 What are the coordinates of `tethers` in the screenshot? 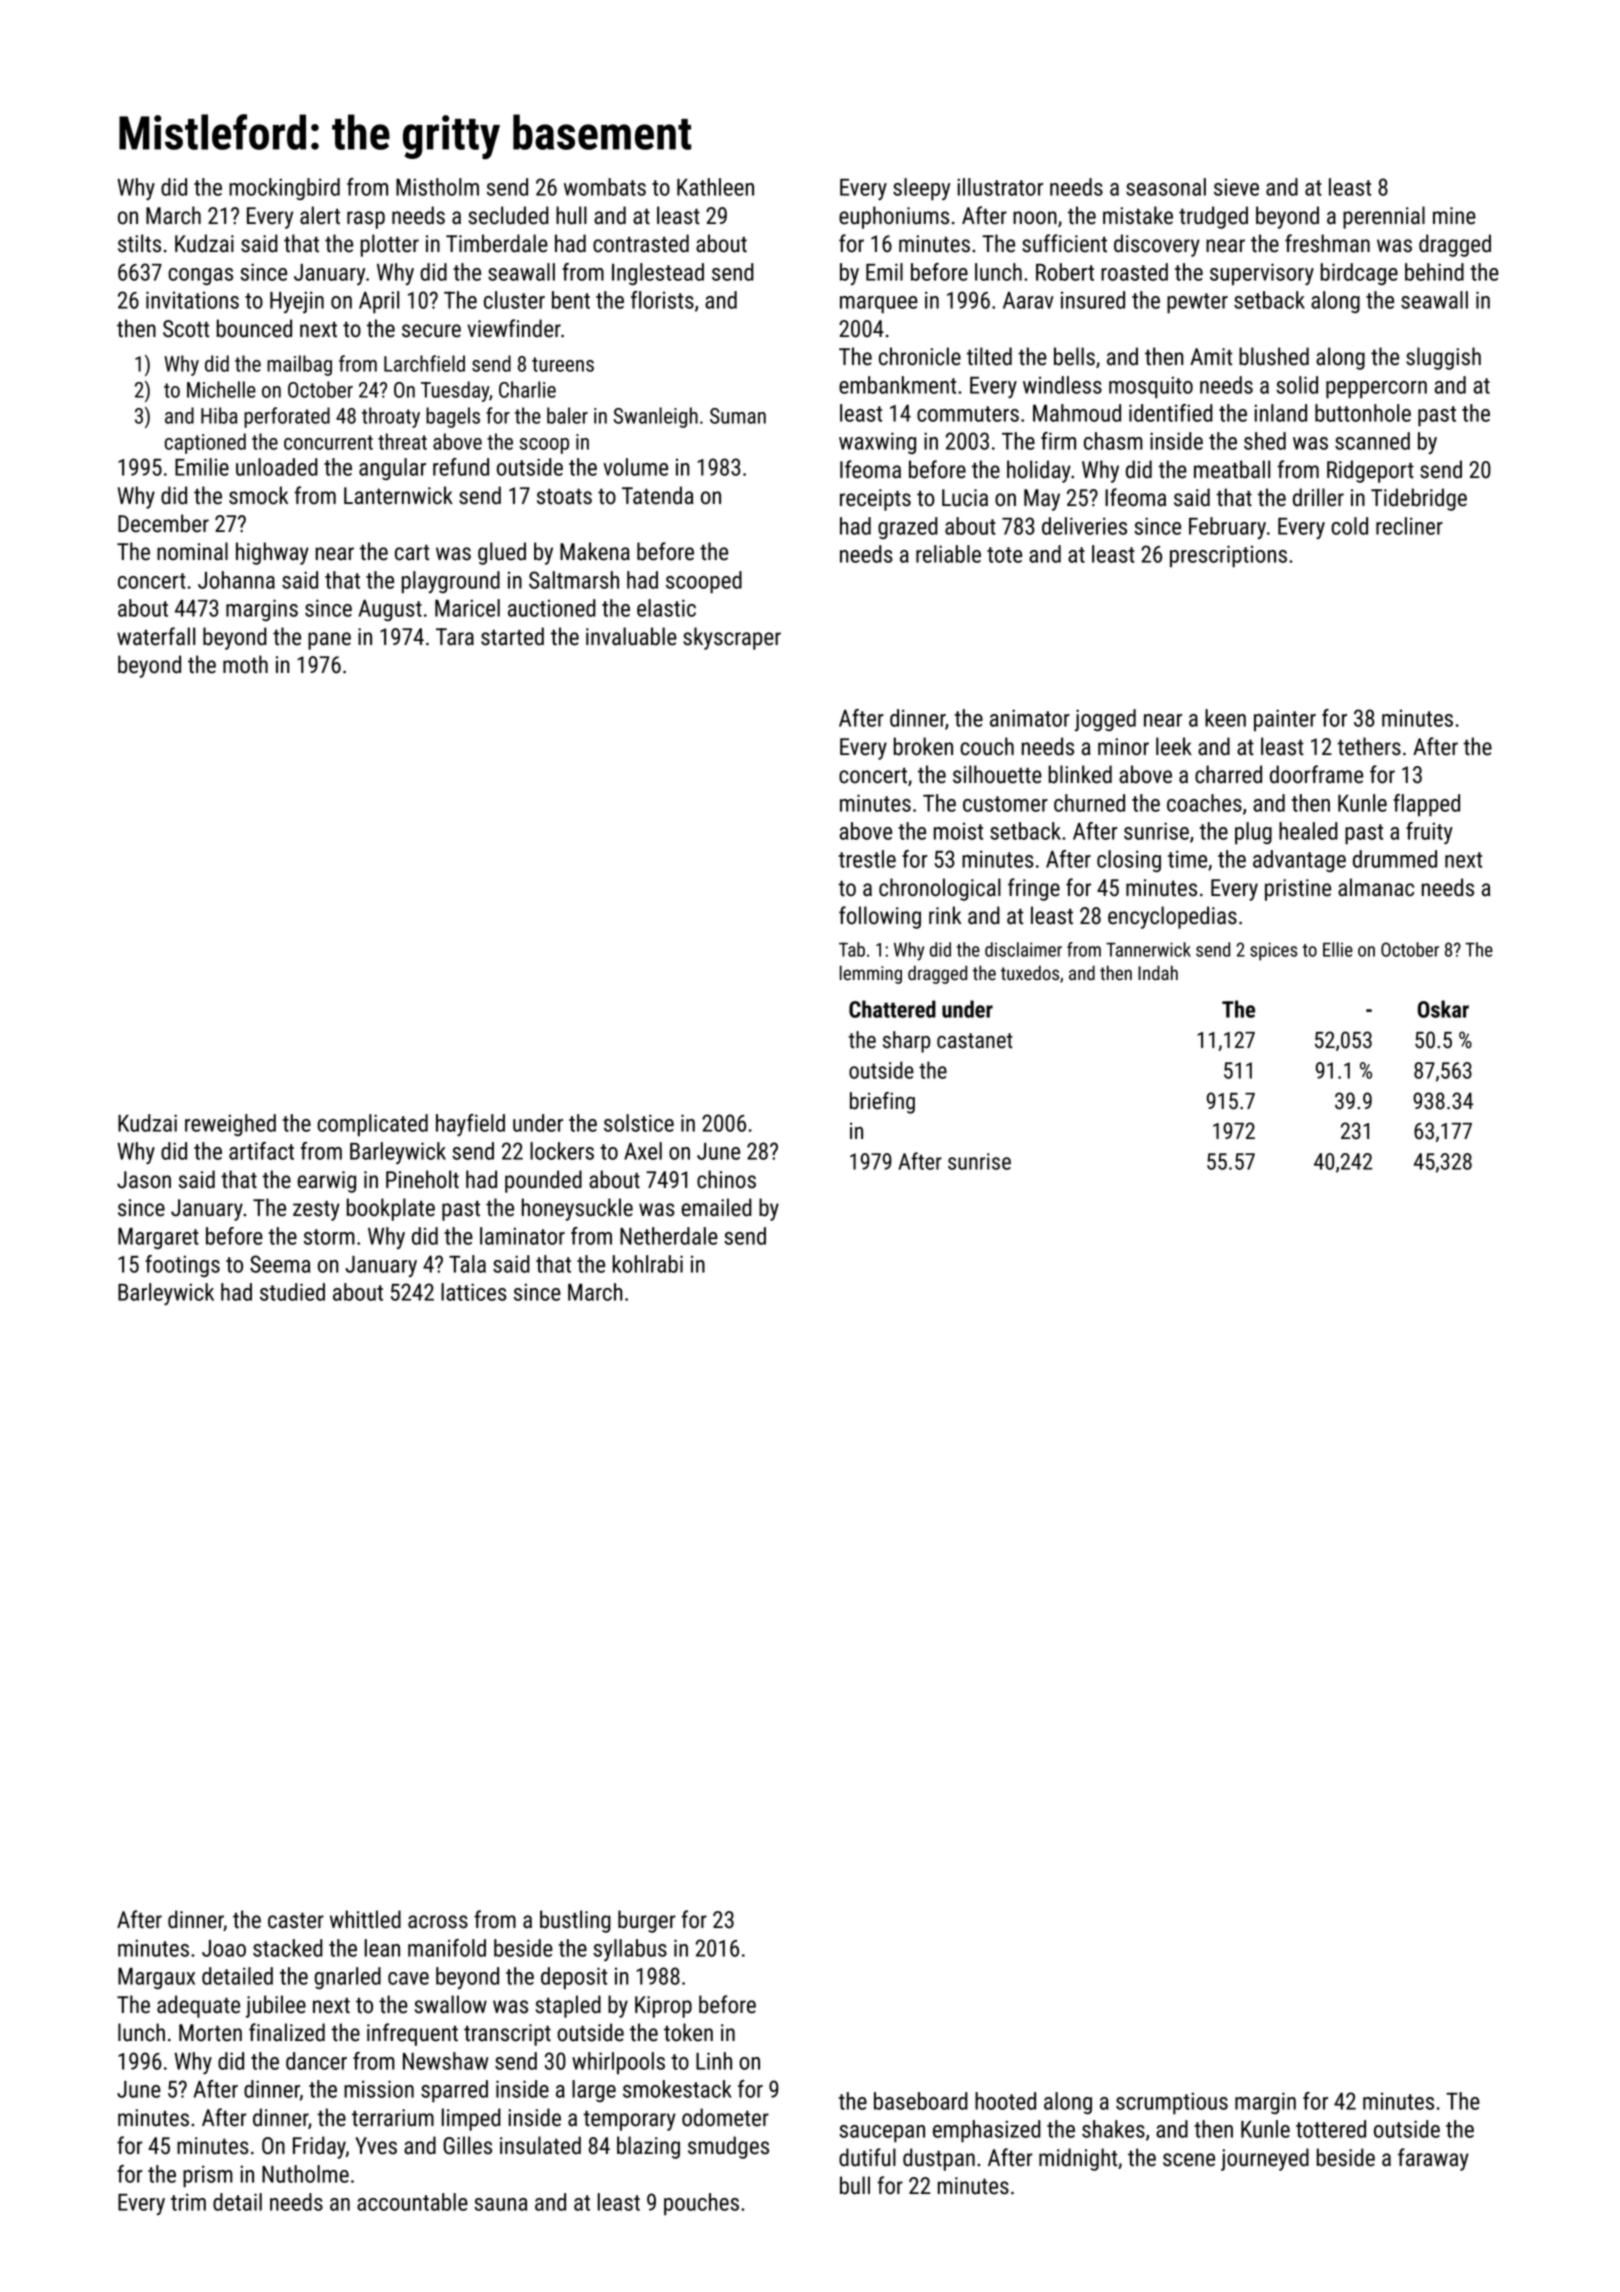 It's located at (1369, 746).
